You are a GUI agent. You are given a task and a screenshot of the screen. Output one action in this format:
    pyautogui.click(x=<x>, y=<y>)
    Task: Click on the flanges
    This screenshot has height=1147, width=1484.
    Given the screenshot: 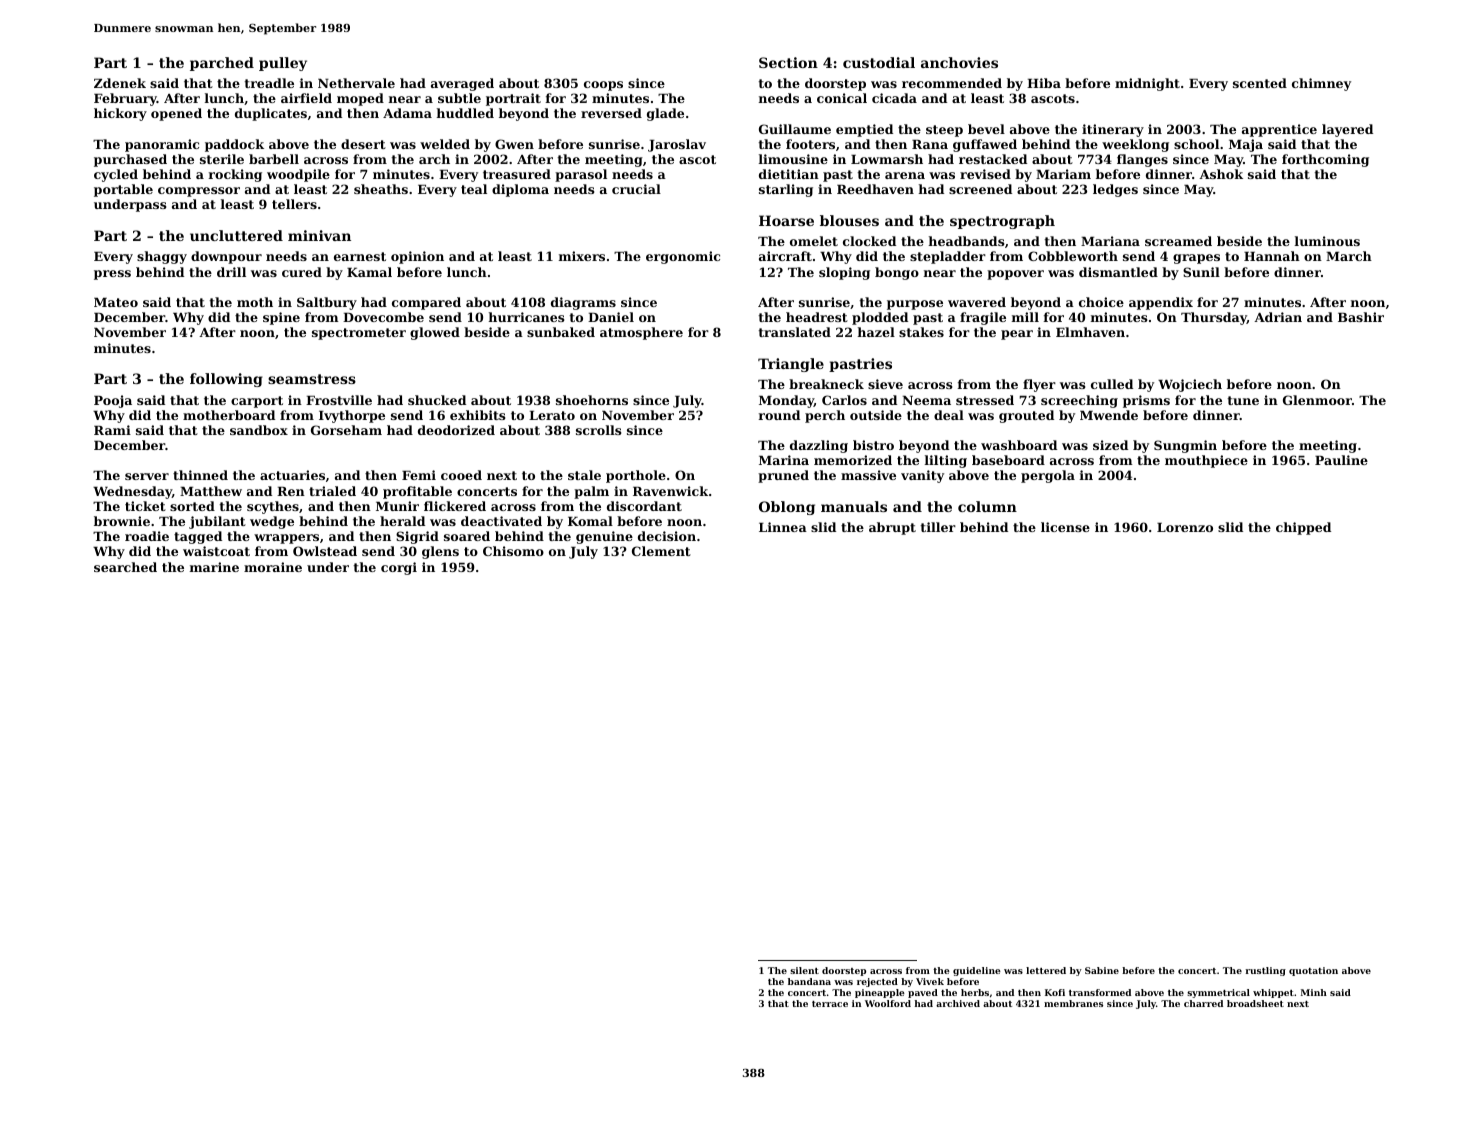 What is the action you would take?
    pyautogui.click(x=1142, y=160)
